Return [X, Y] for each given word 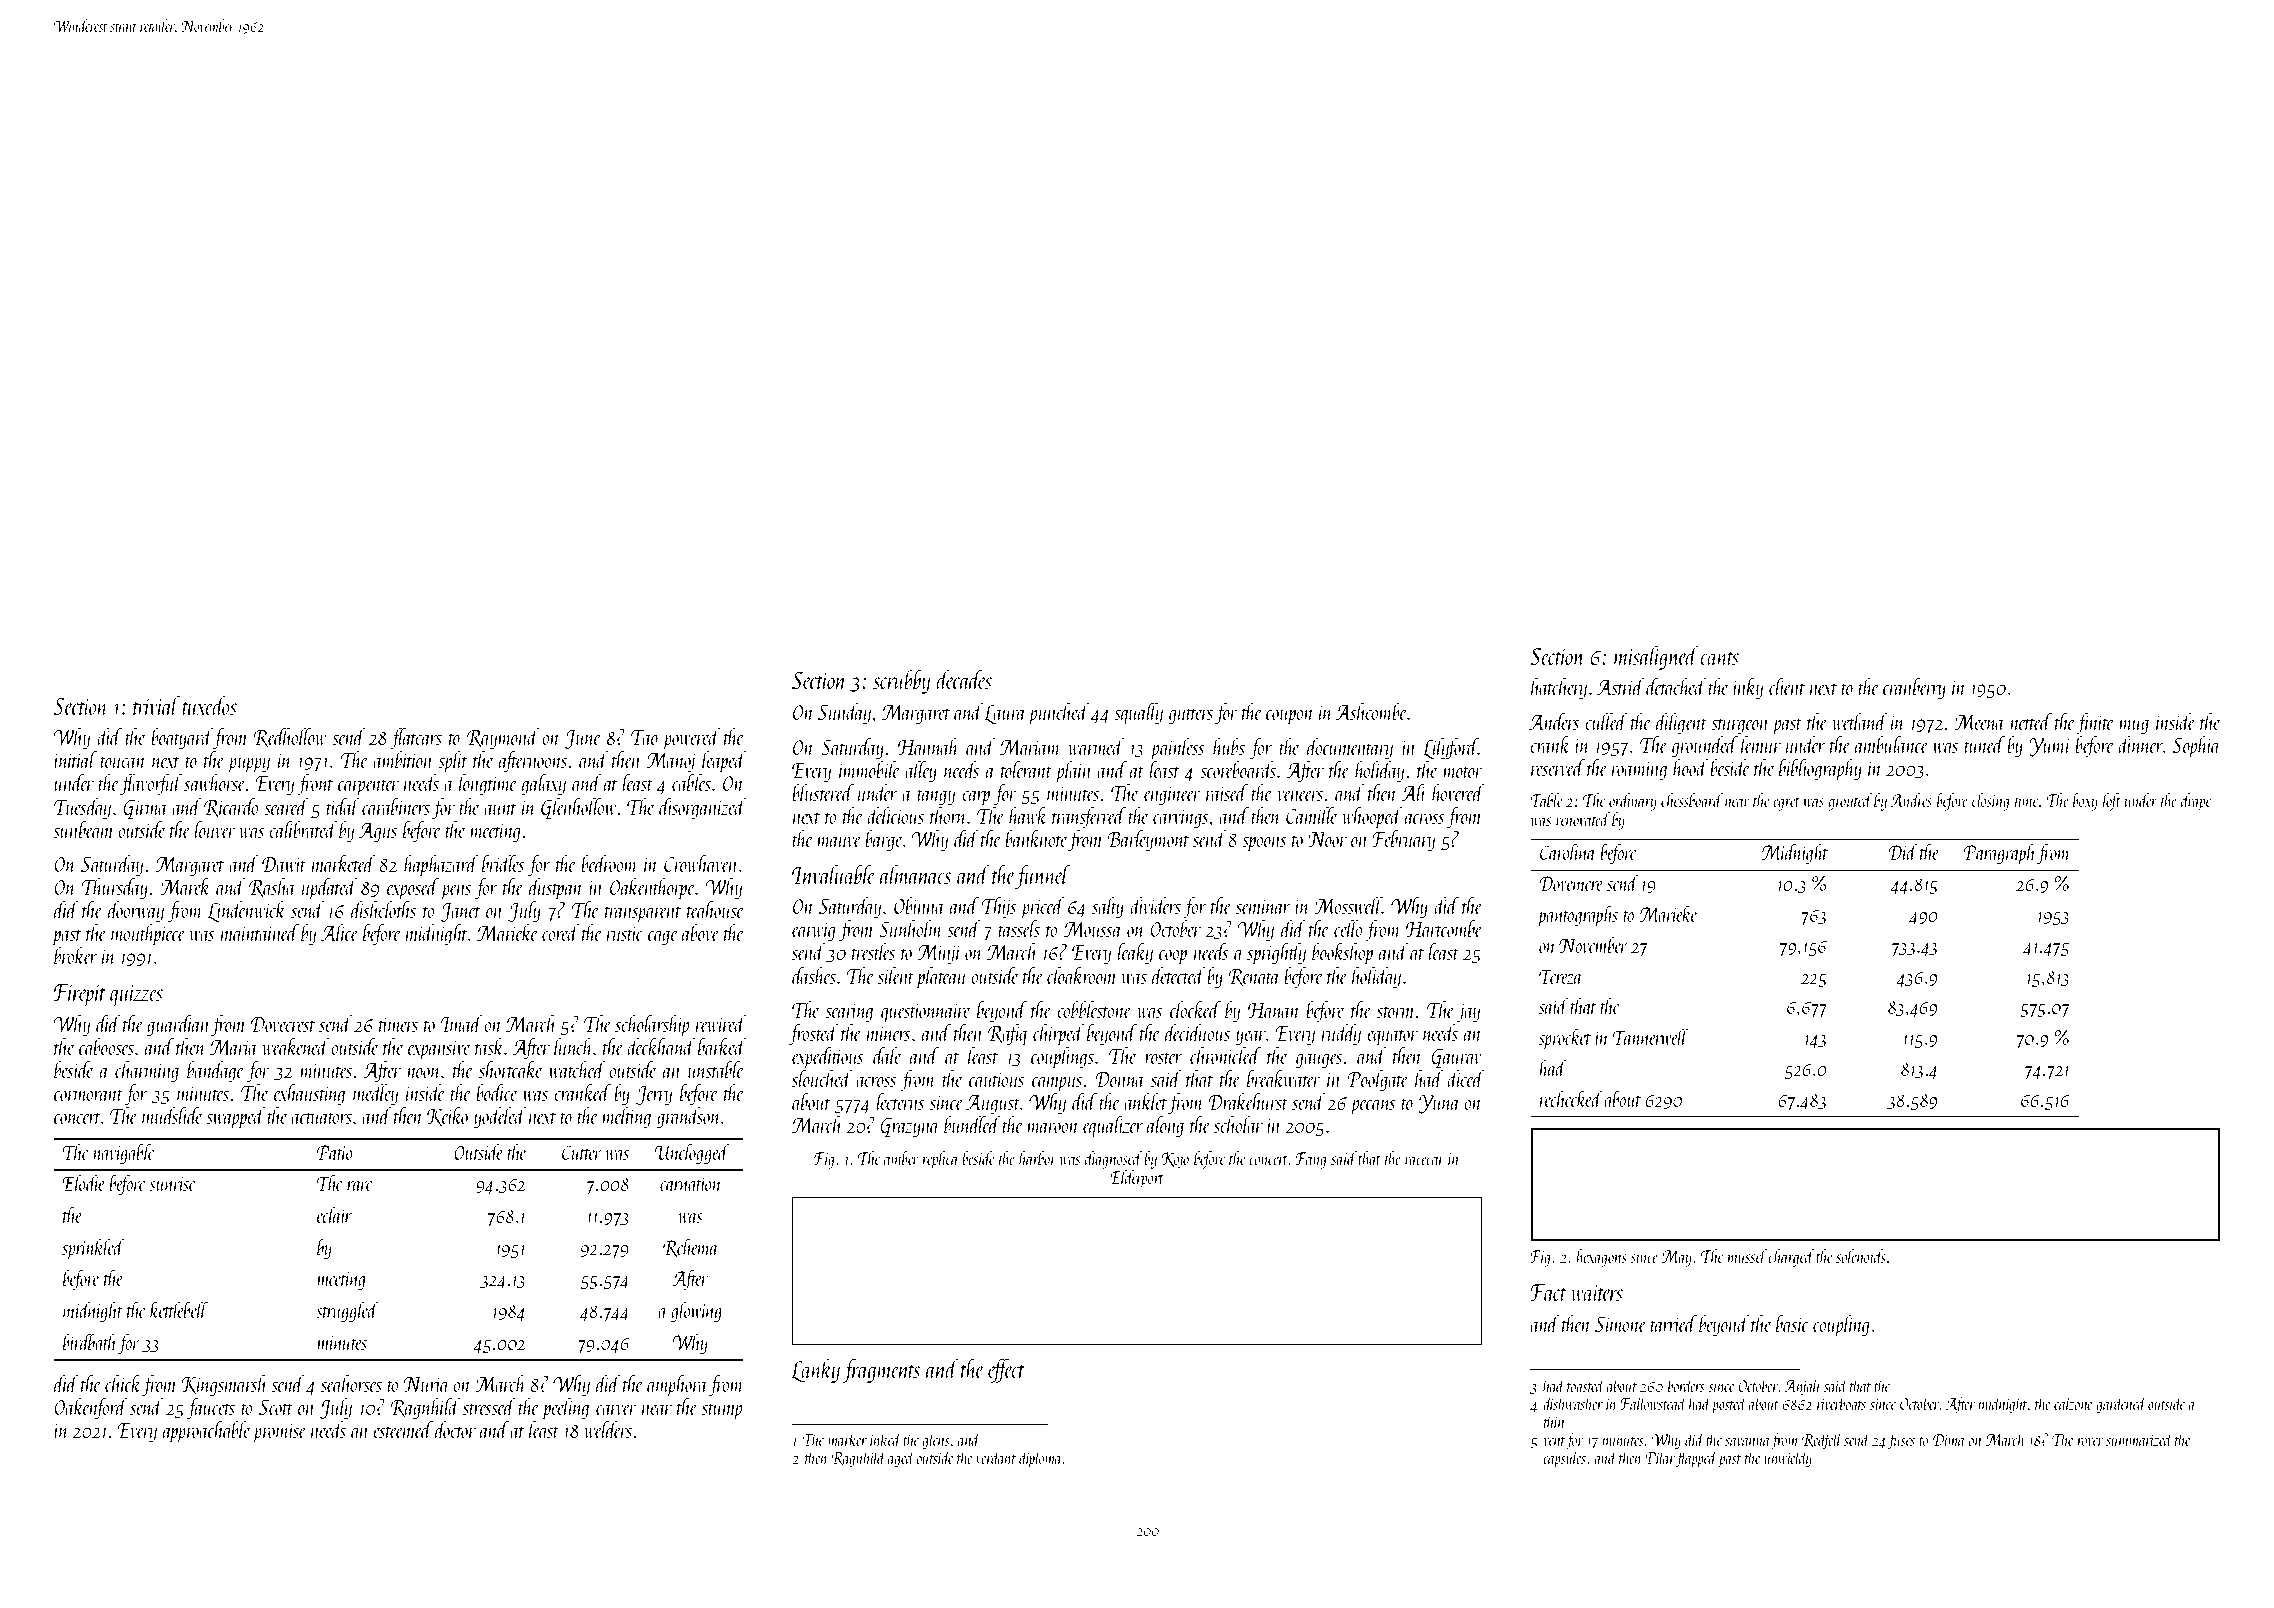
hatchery [1559, 689]
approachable [206, 1432]
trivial [156, 705]
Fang [1311, 1160]
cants [1719, 658]
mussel [1747, 1256]
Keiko [447, 1116]
